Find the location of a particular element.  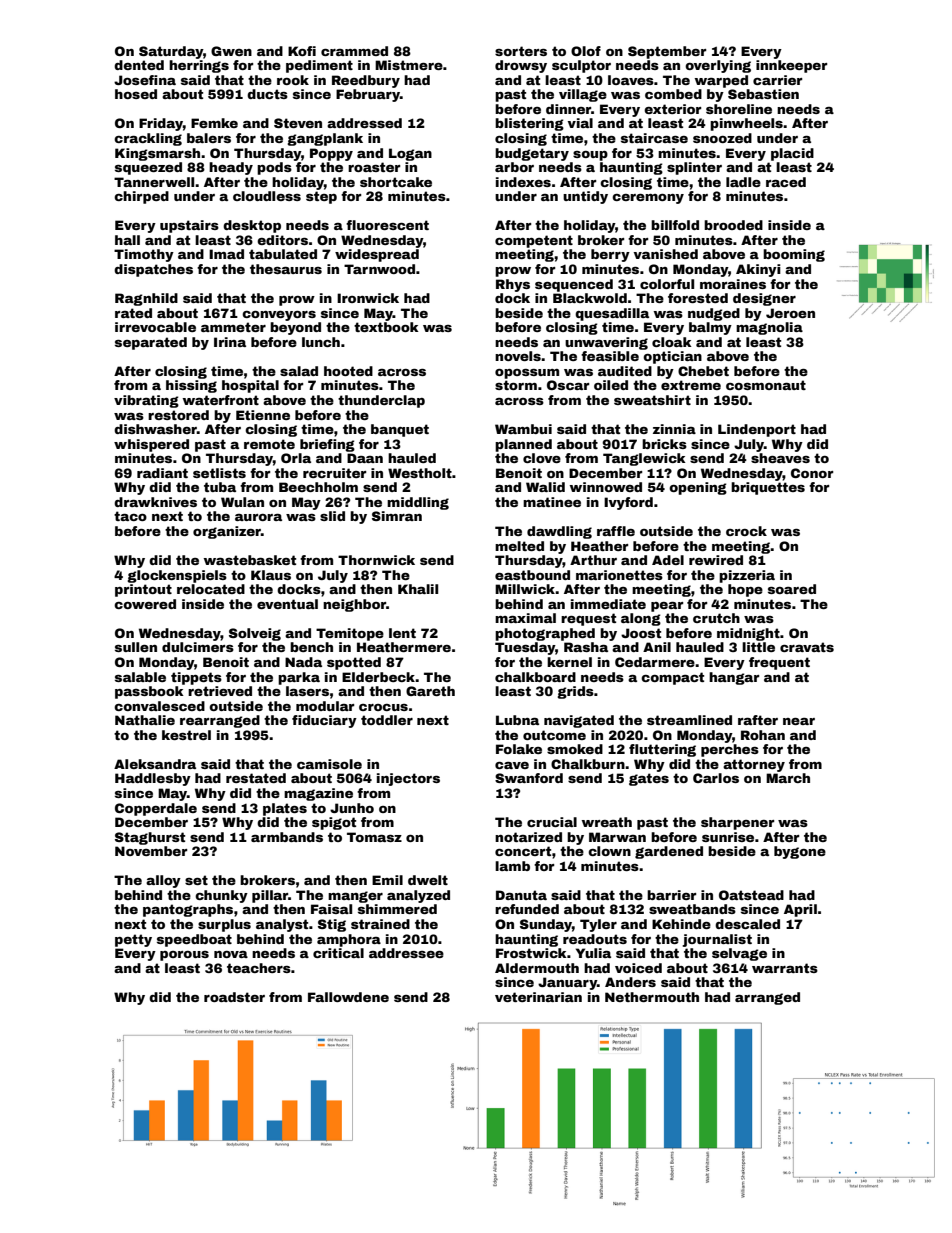

roadster is located at coordinates (234, 997).
